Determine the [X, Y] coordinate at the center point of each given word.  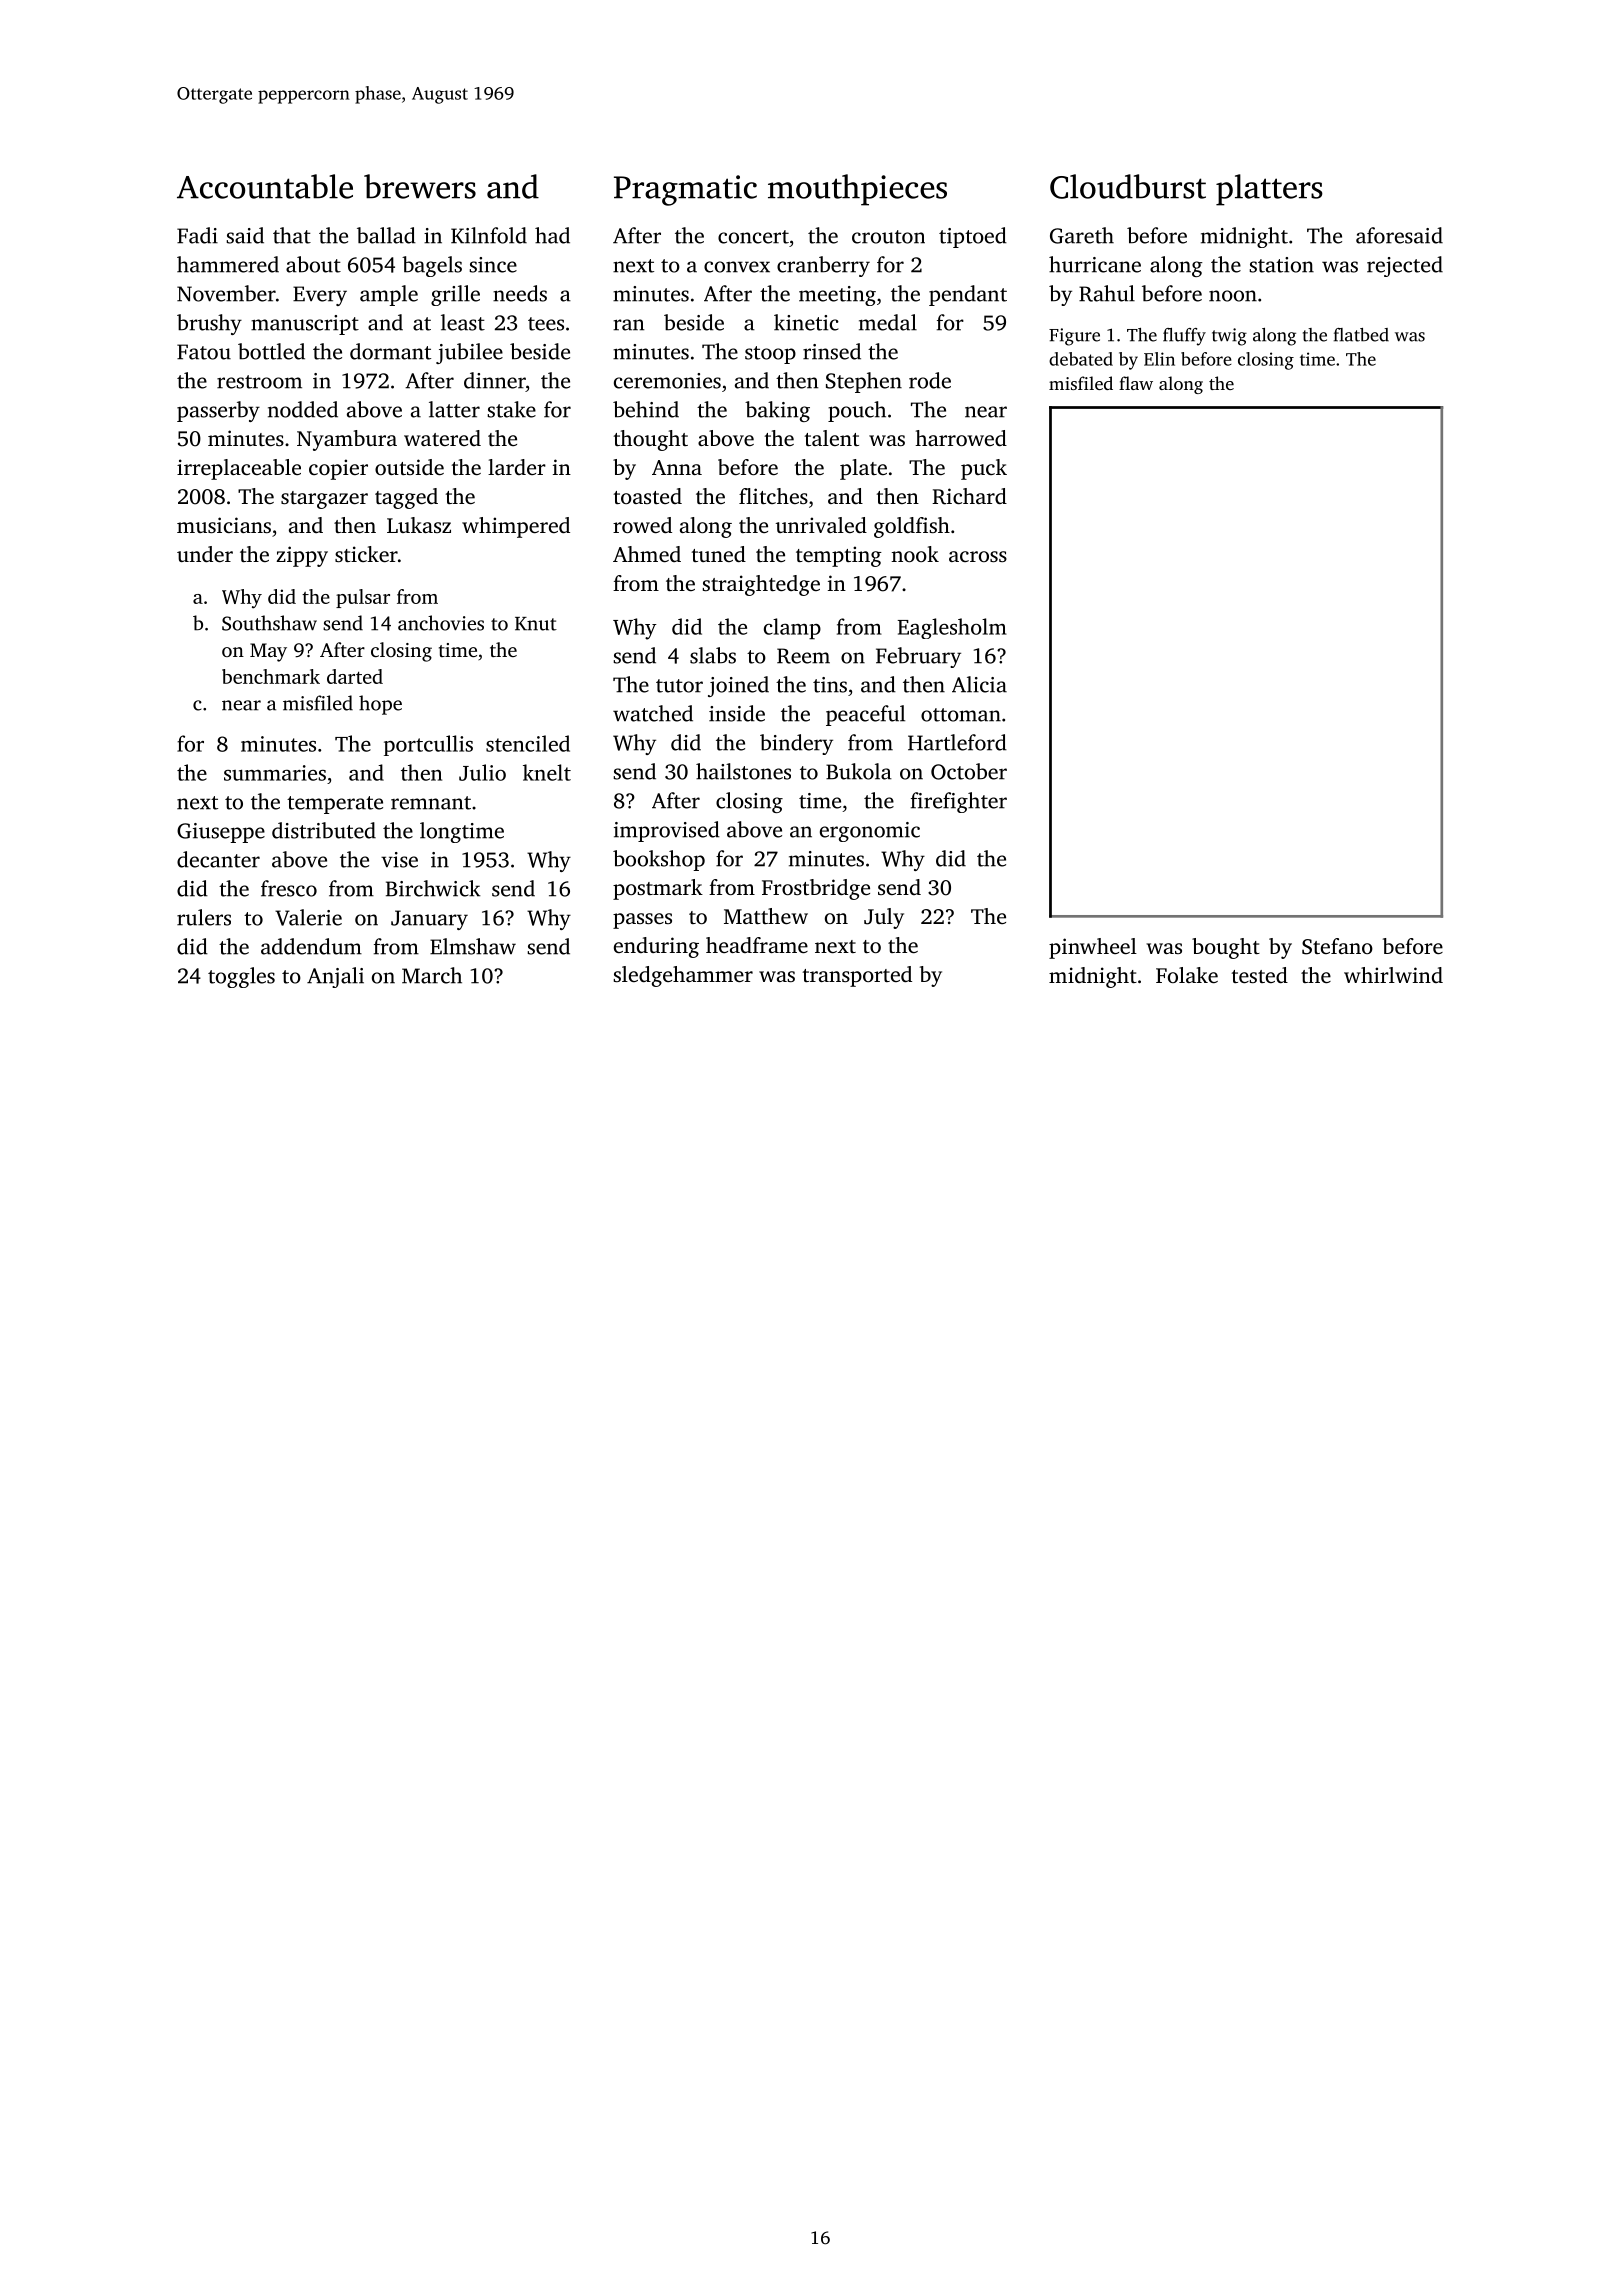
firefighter [959, 802]
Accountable [265, 186]
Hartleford [957, 742]
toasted [647, 496]
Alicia [979, 684]
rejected [1405, 266]
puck [984, 469]
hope [380, 705]
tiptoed [973, 237]
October [969, 771]
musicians [224, 525]
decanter [218, 859]
